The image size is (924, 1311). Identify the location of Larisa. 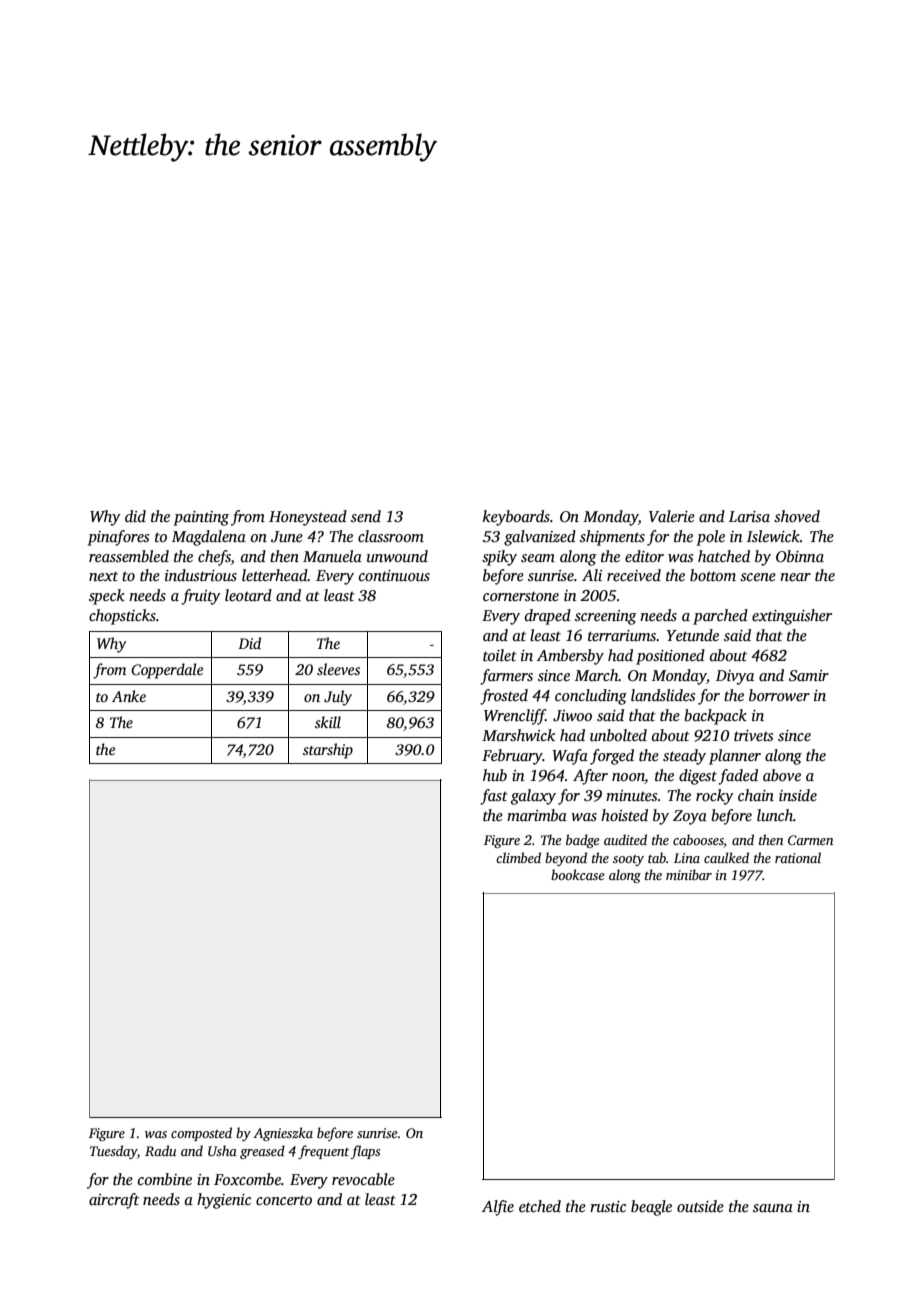
(749, 516).
